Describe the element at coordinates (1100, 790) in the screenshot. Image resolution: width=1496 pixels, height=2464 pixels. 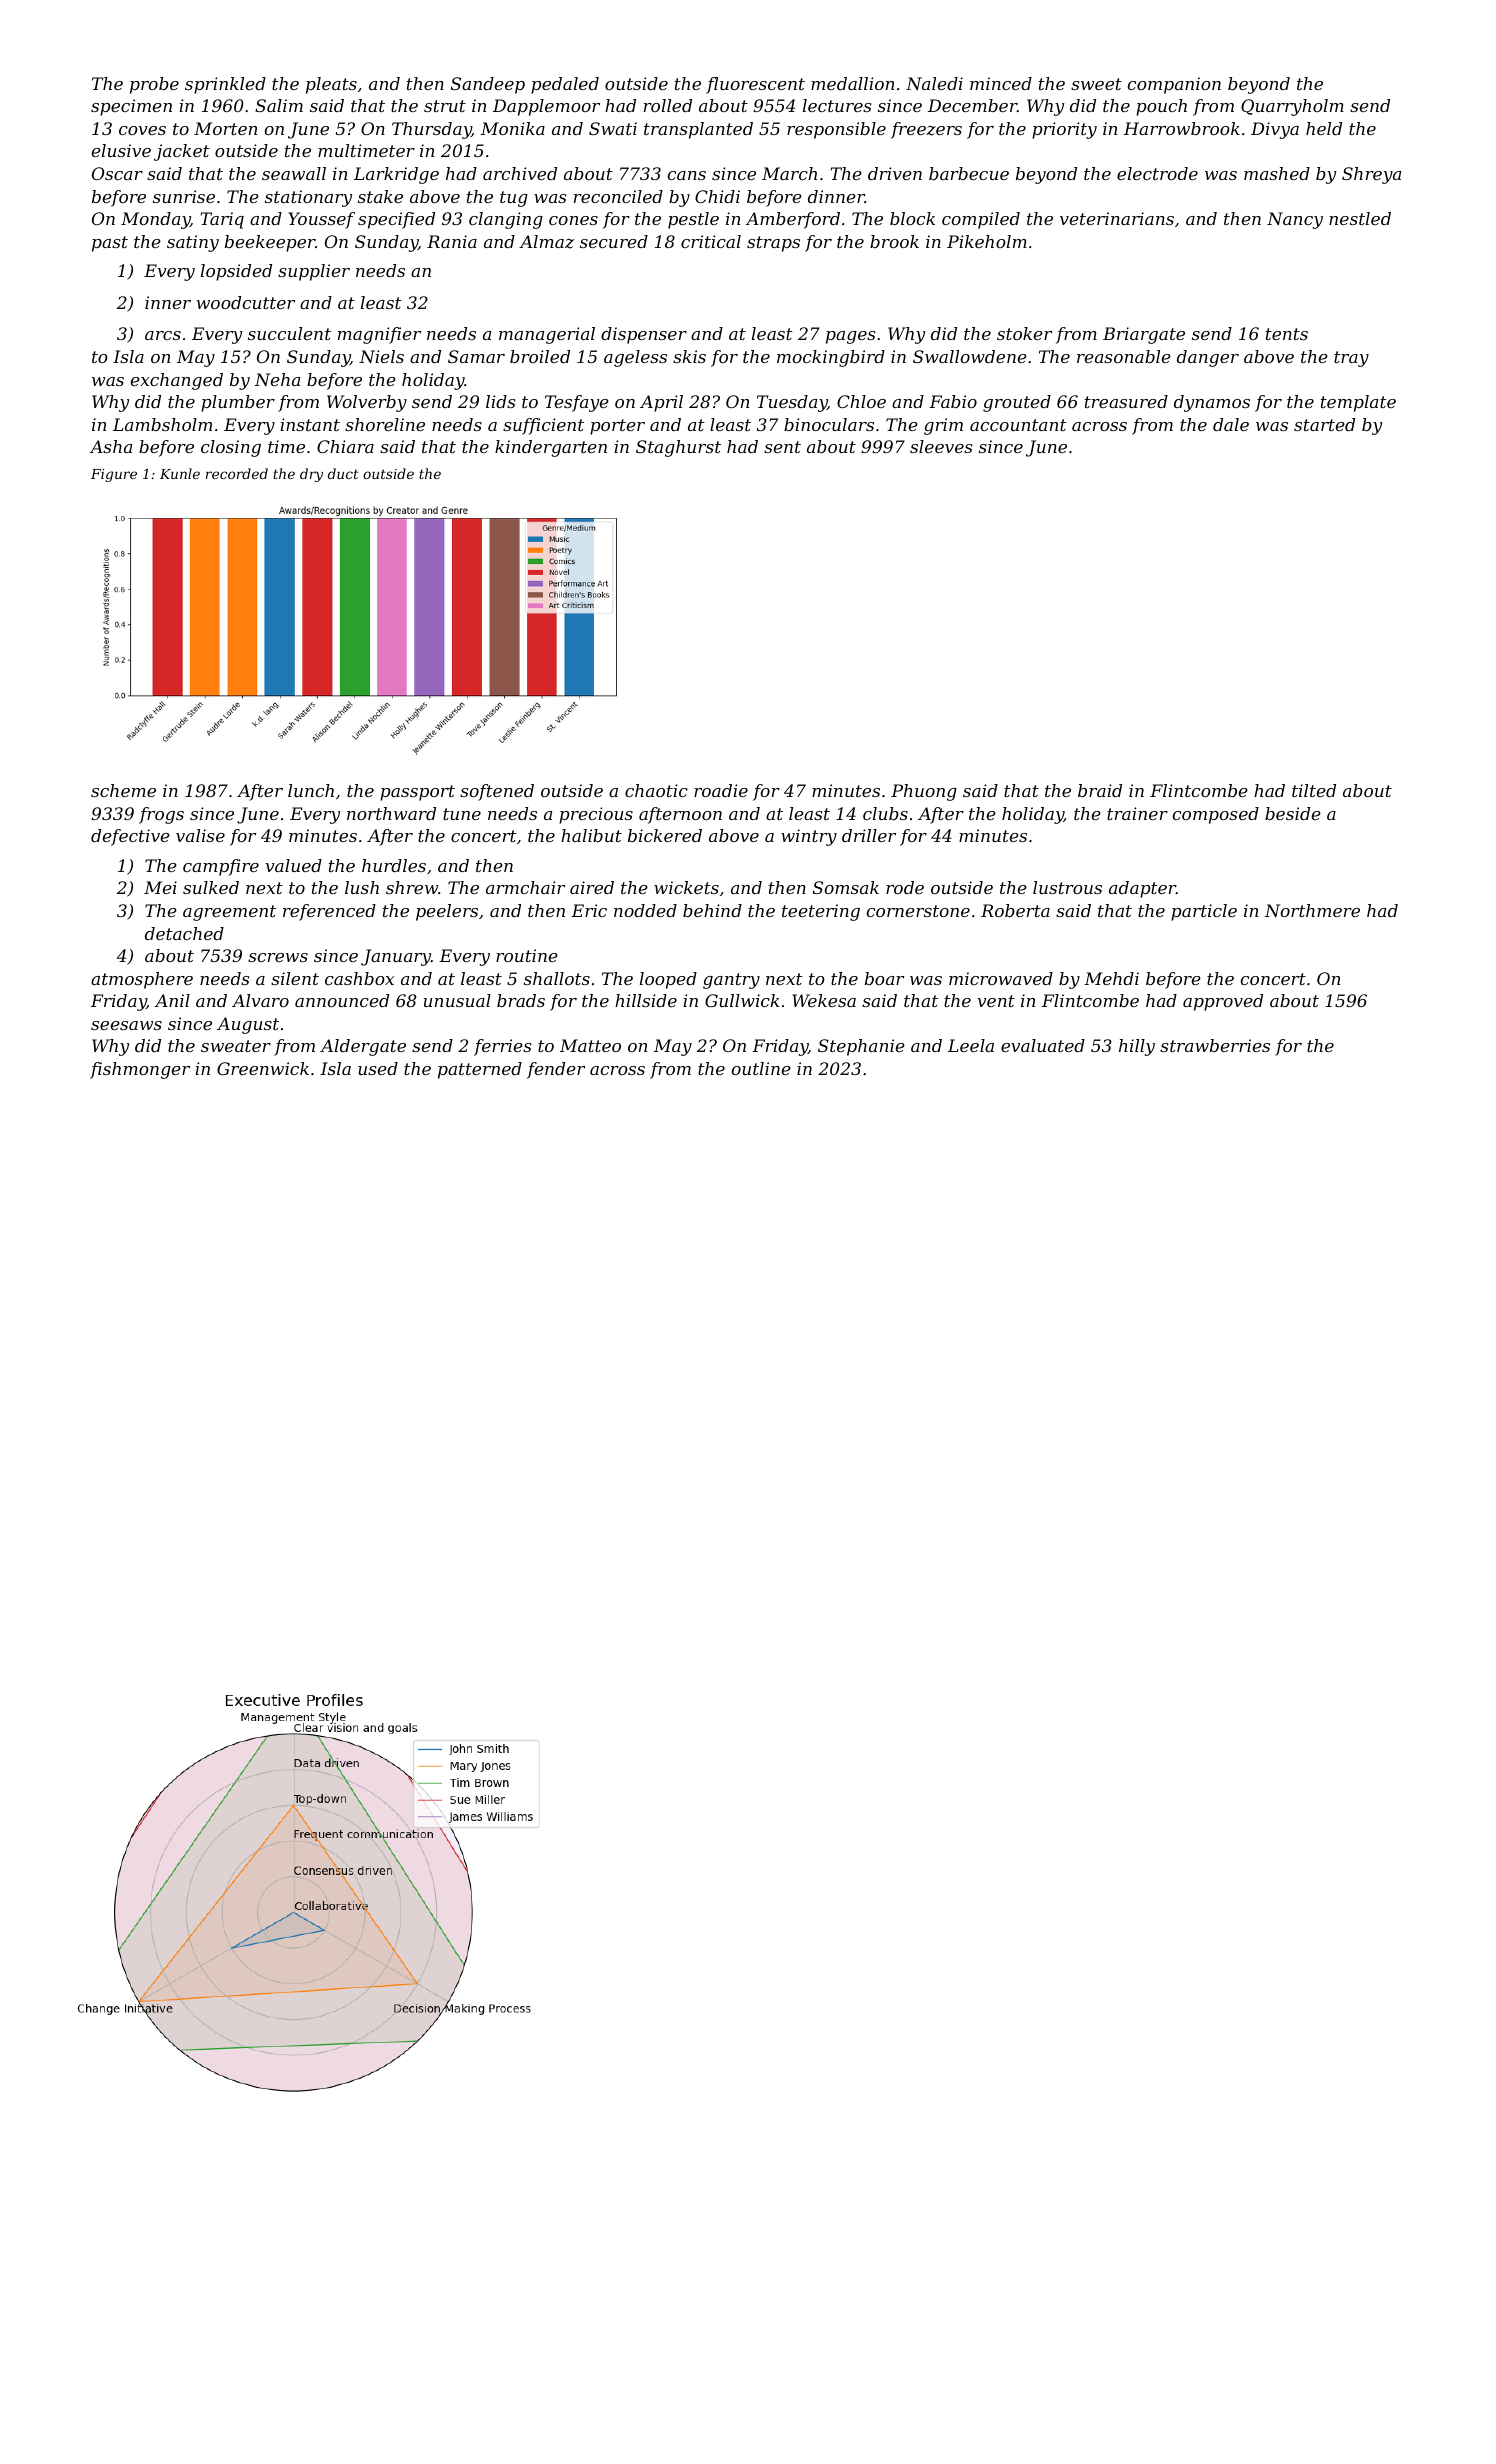
I see `braid` at that location.
